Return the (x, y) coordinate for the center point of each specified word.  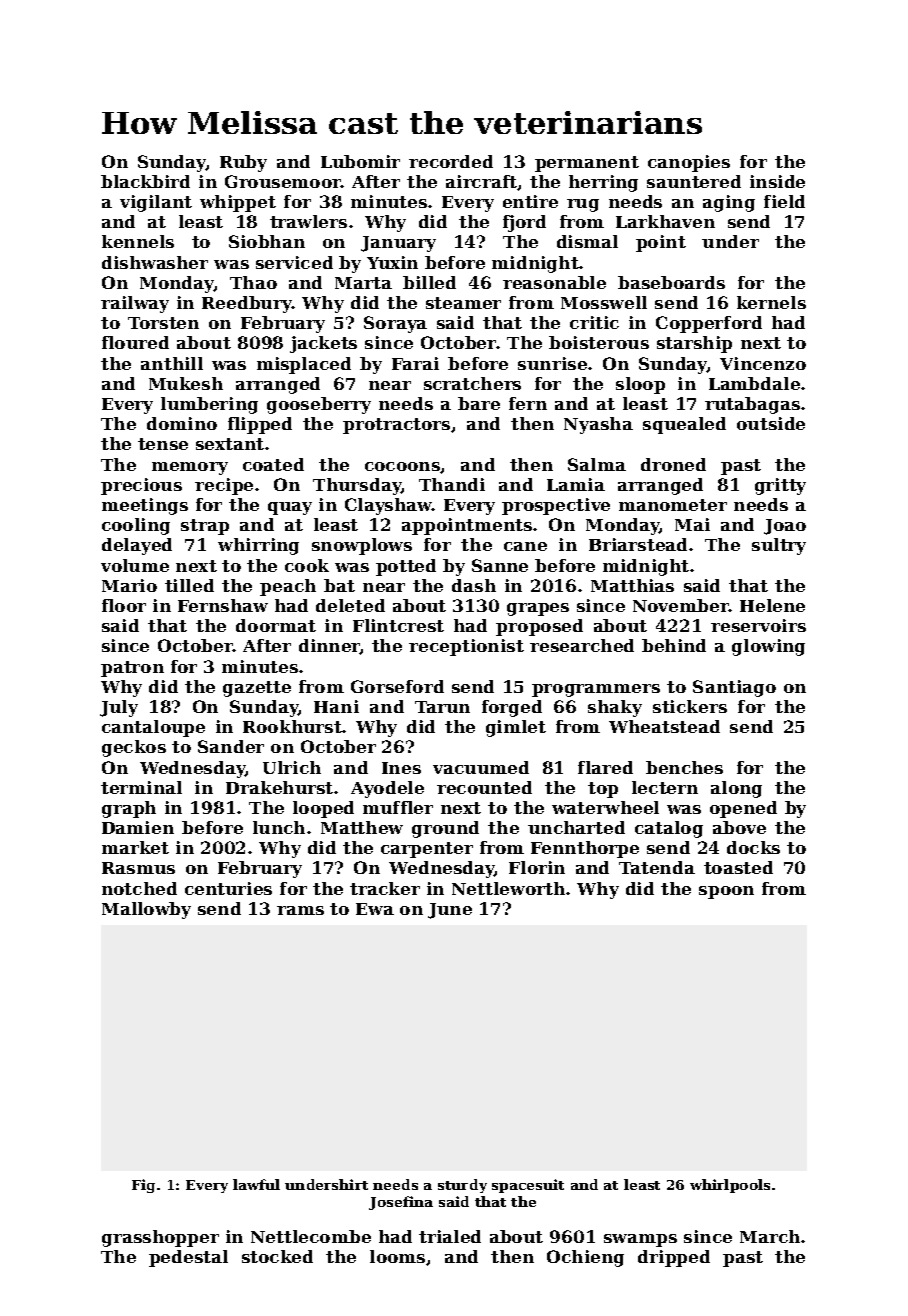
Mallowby (146, 910)
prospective (556, 506)
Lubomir (360, 161)
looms (397, 1256)
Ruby (243, 163)
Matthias (632, 585)
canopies (689, 163)
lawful (256, 1184)
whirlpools (730, 1186)
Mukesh (186, 383)
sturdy (462, 1186)
